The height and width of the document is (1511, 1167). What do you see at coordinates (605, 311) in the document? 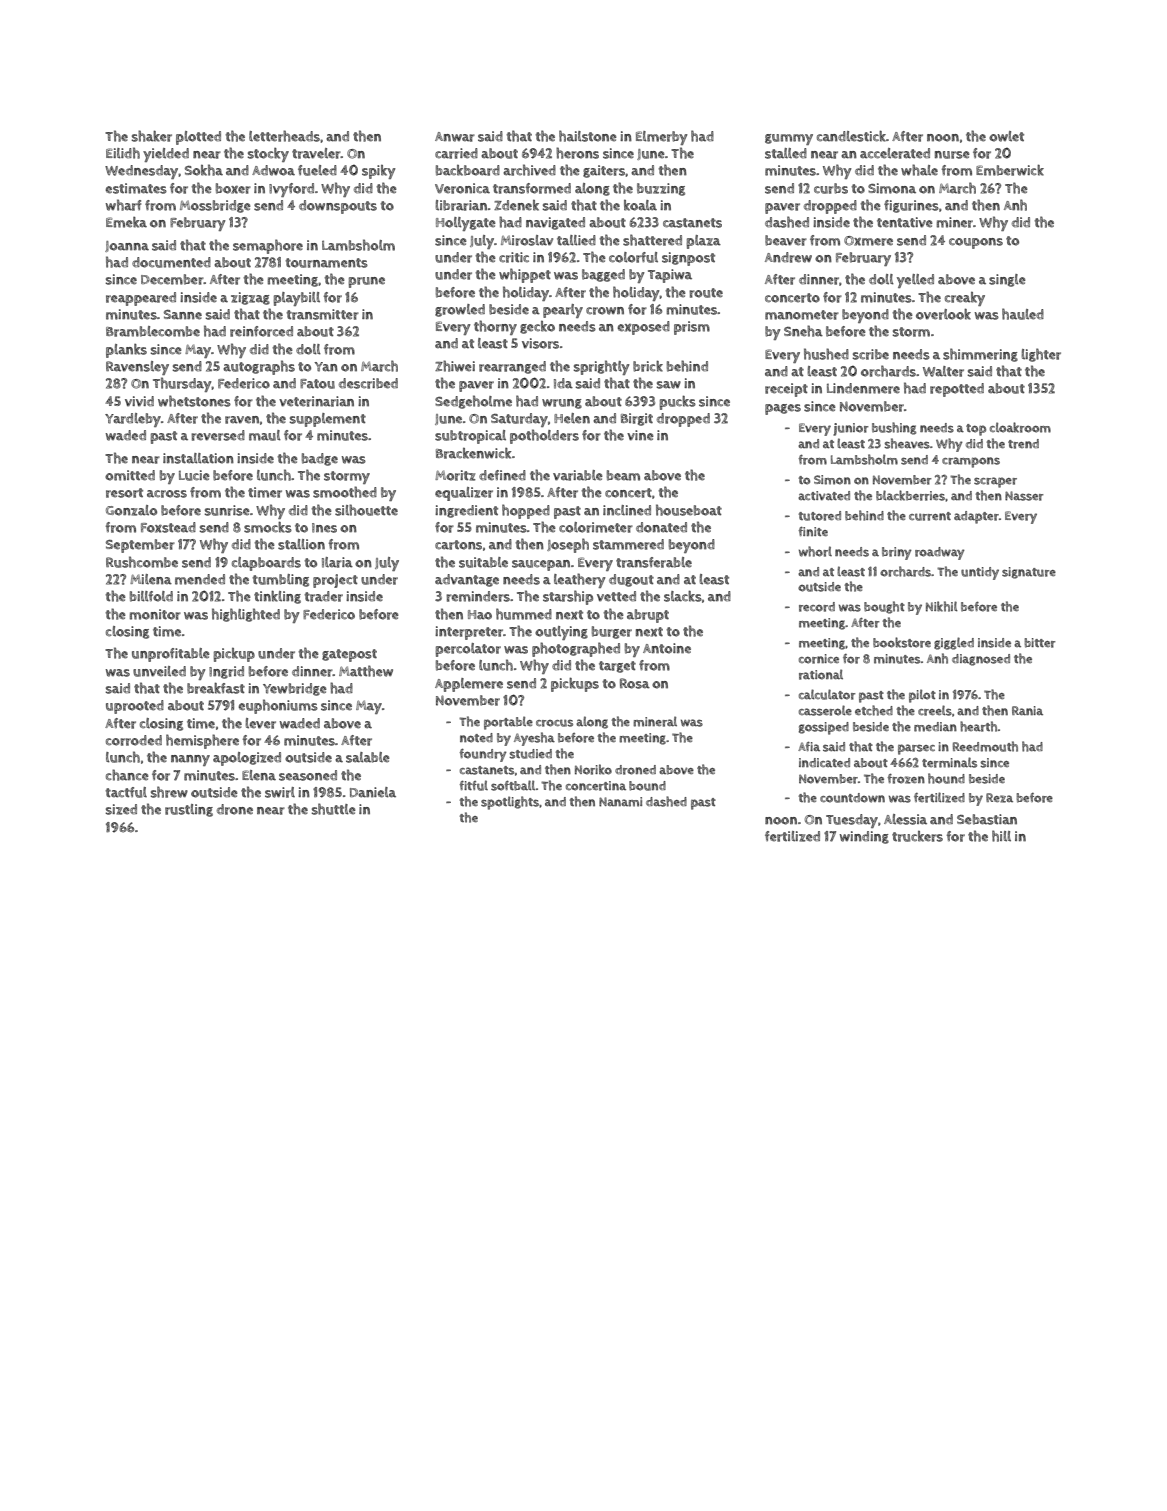
I see `crown` at bounding box center [605, 311].
